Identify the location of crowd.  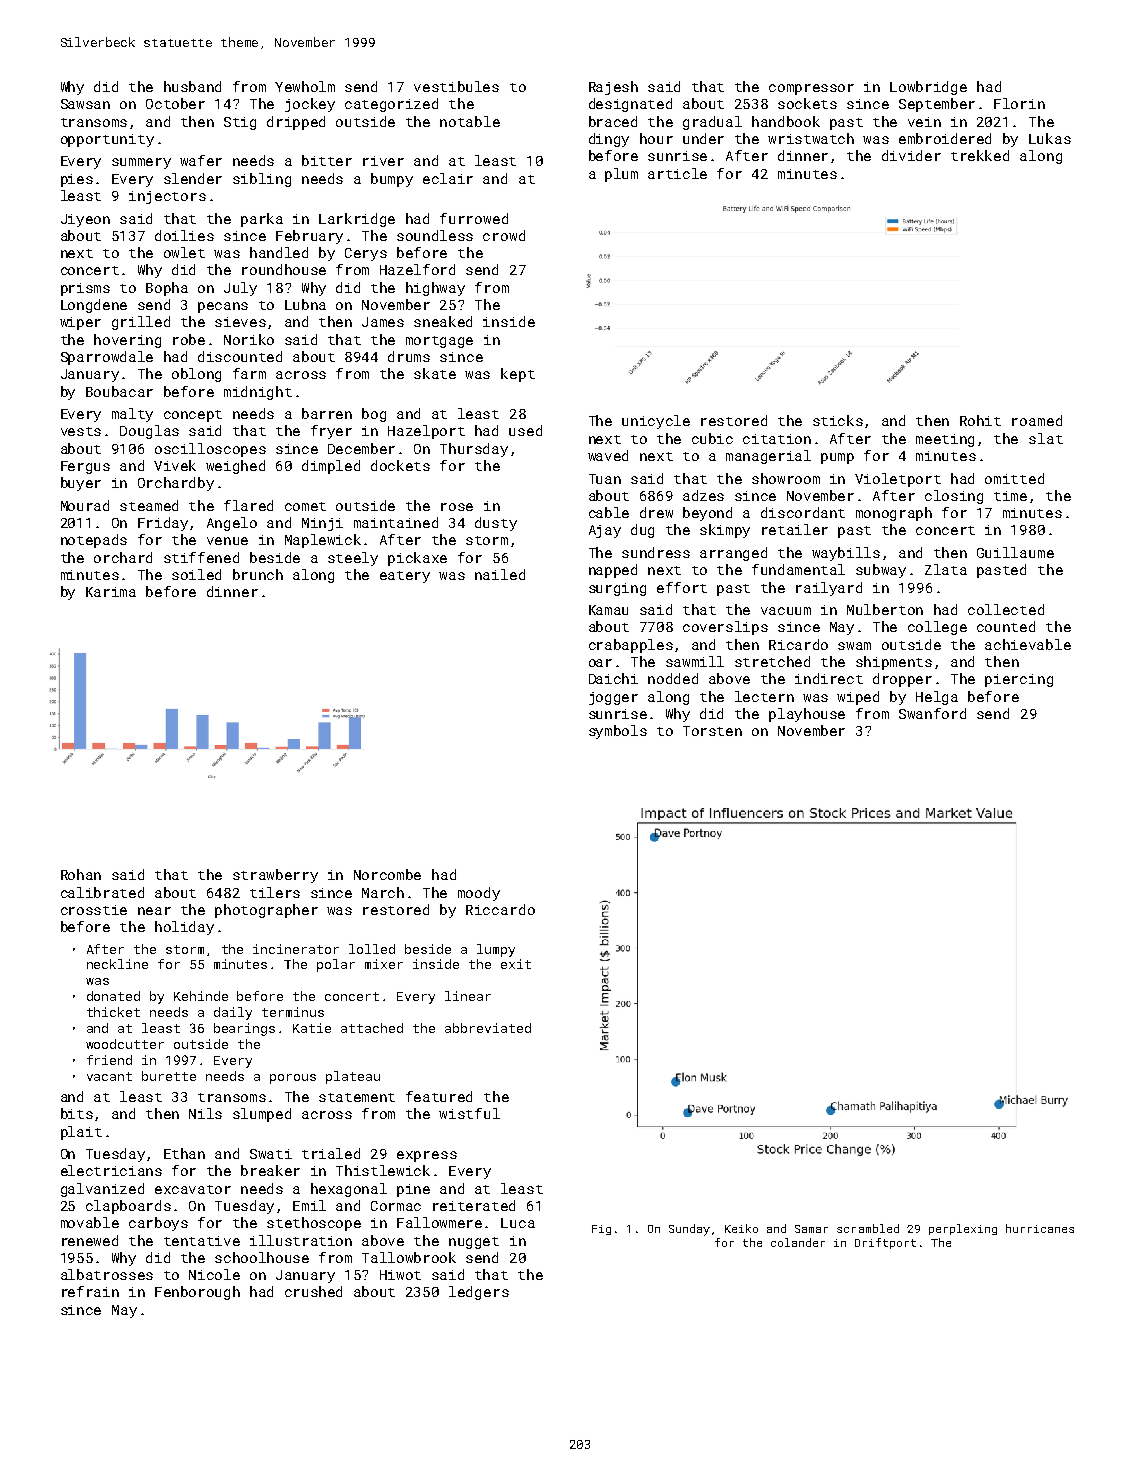
(504, 235).
